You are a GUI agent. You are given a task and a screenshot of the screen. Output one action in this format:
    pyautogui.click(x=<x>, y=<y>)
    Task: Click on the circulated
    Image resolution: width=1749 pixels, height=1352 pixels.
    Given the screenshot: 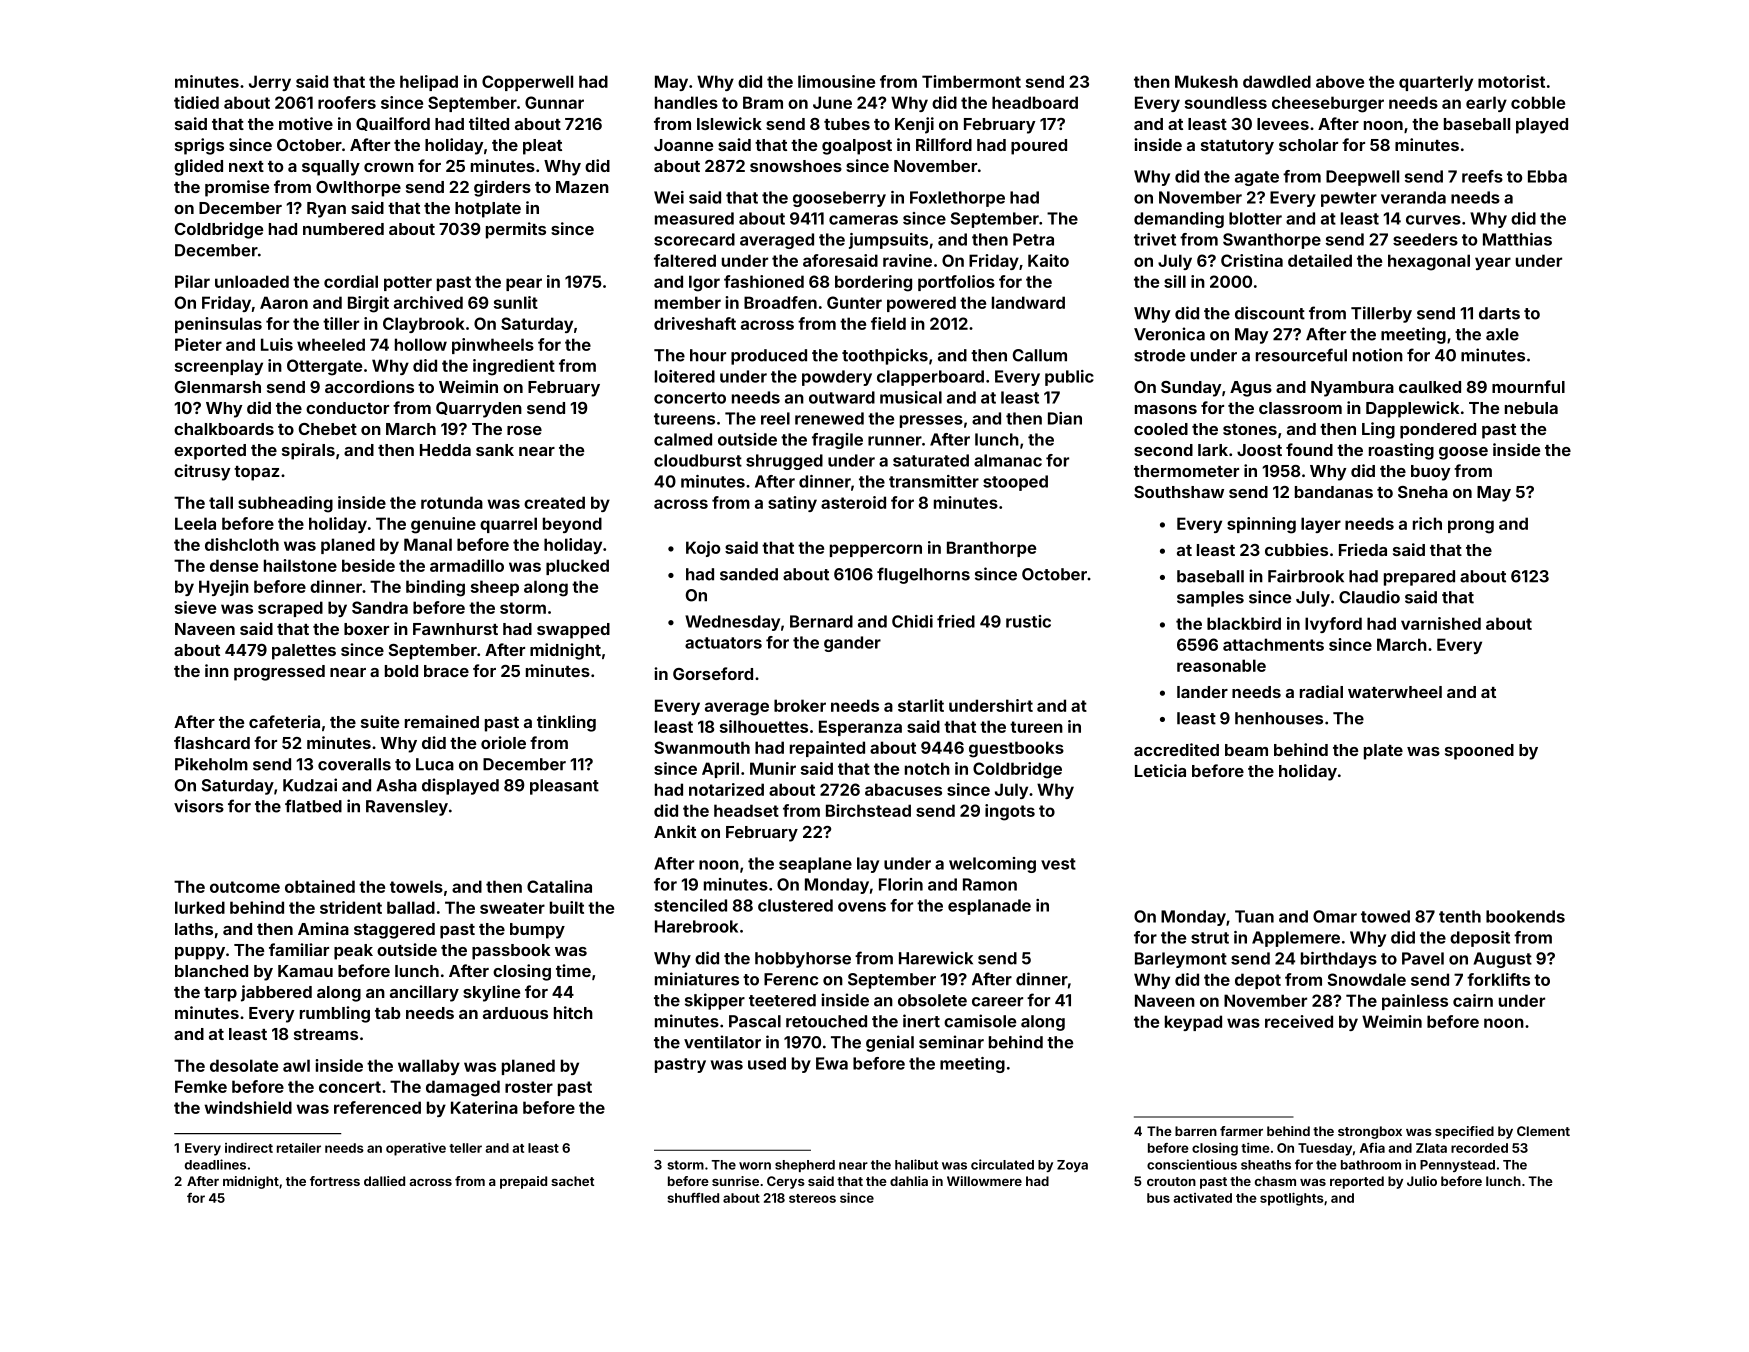 What is the action you would take?
    pyautogui.click(x=1002, y=1164)
